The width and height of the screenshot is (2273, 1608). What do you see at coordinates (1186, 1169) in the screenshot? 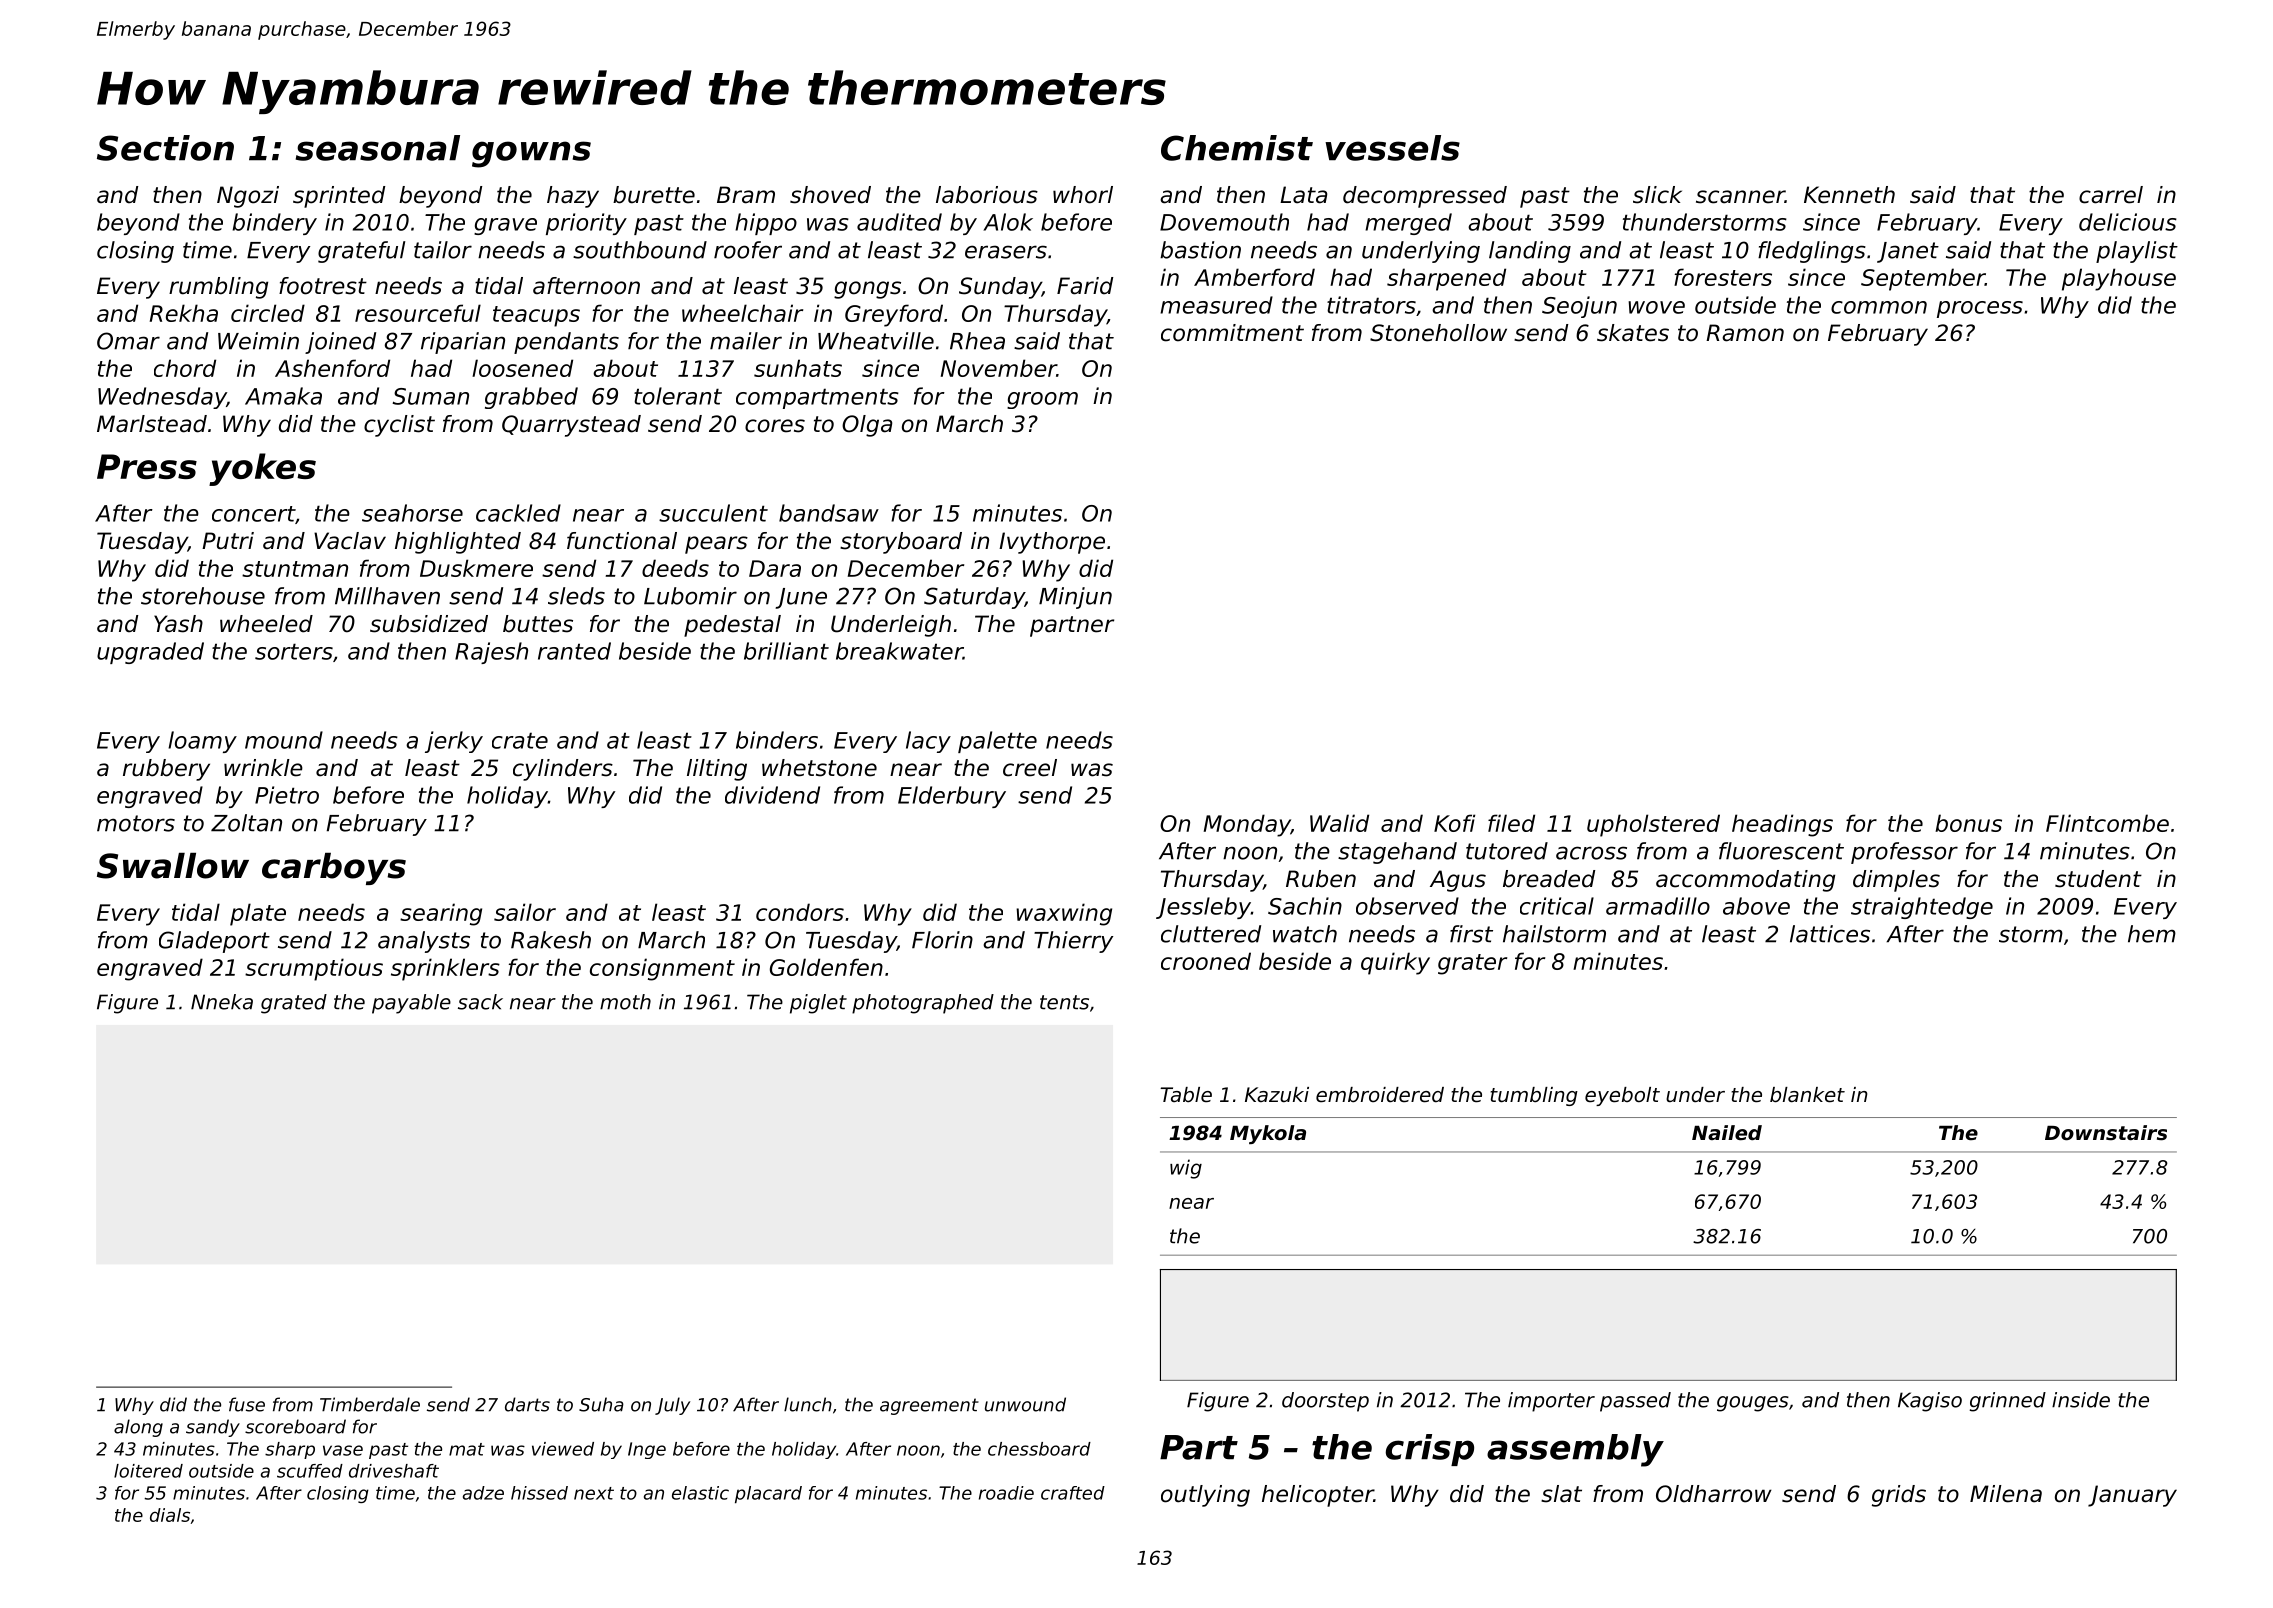
I see `wig` at bounding box center [1186, 1169].
